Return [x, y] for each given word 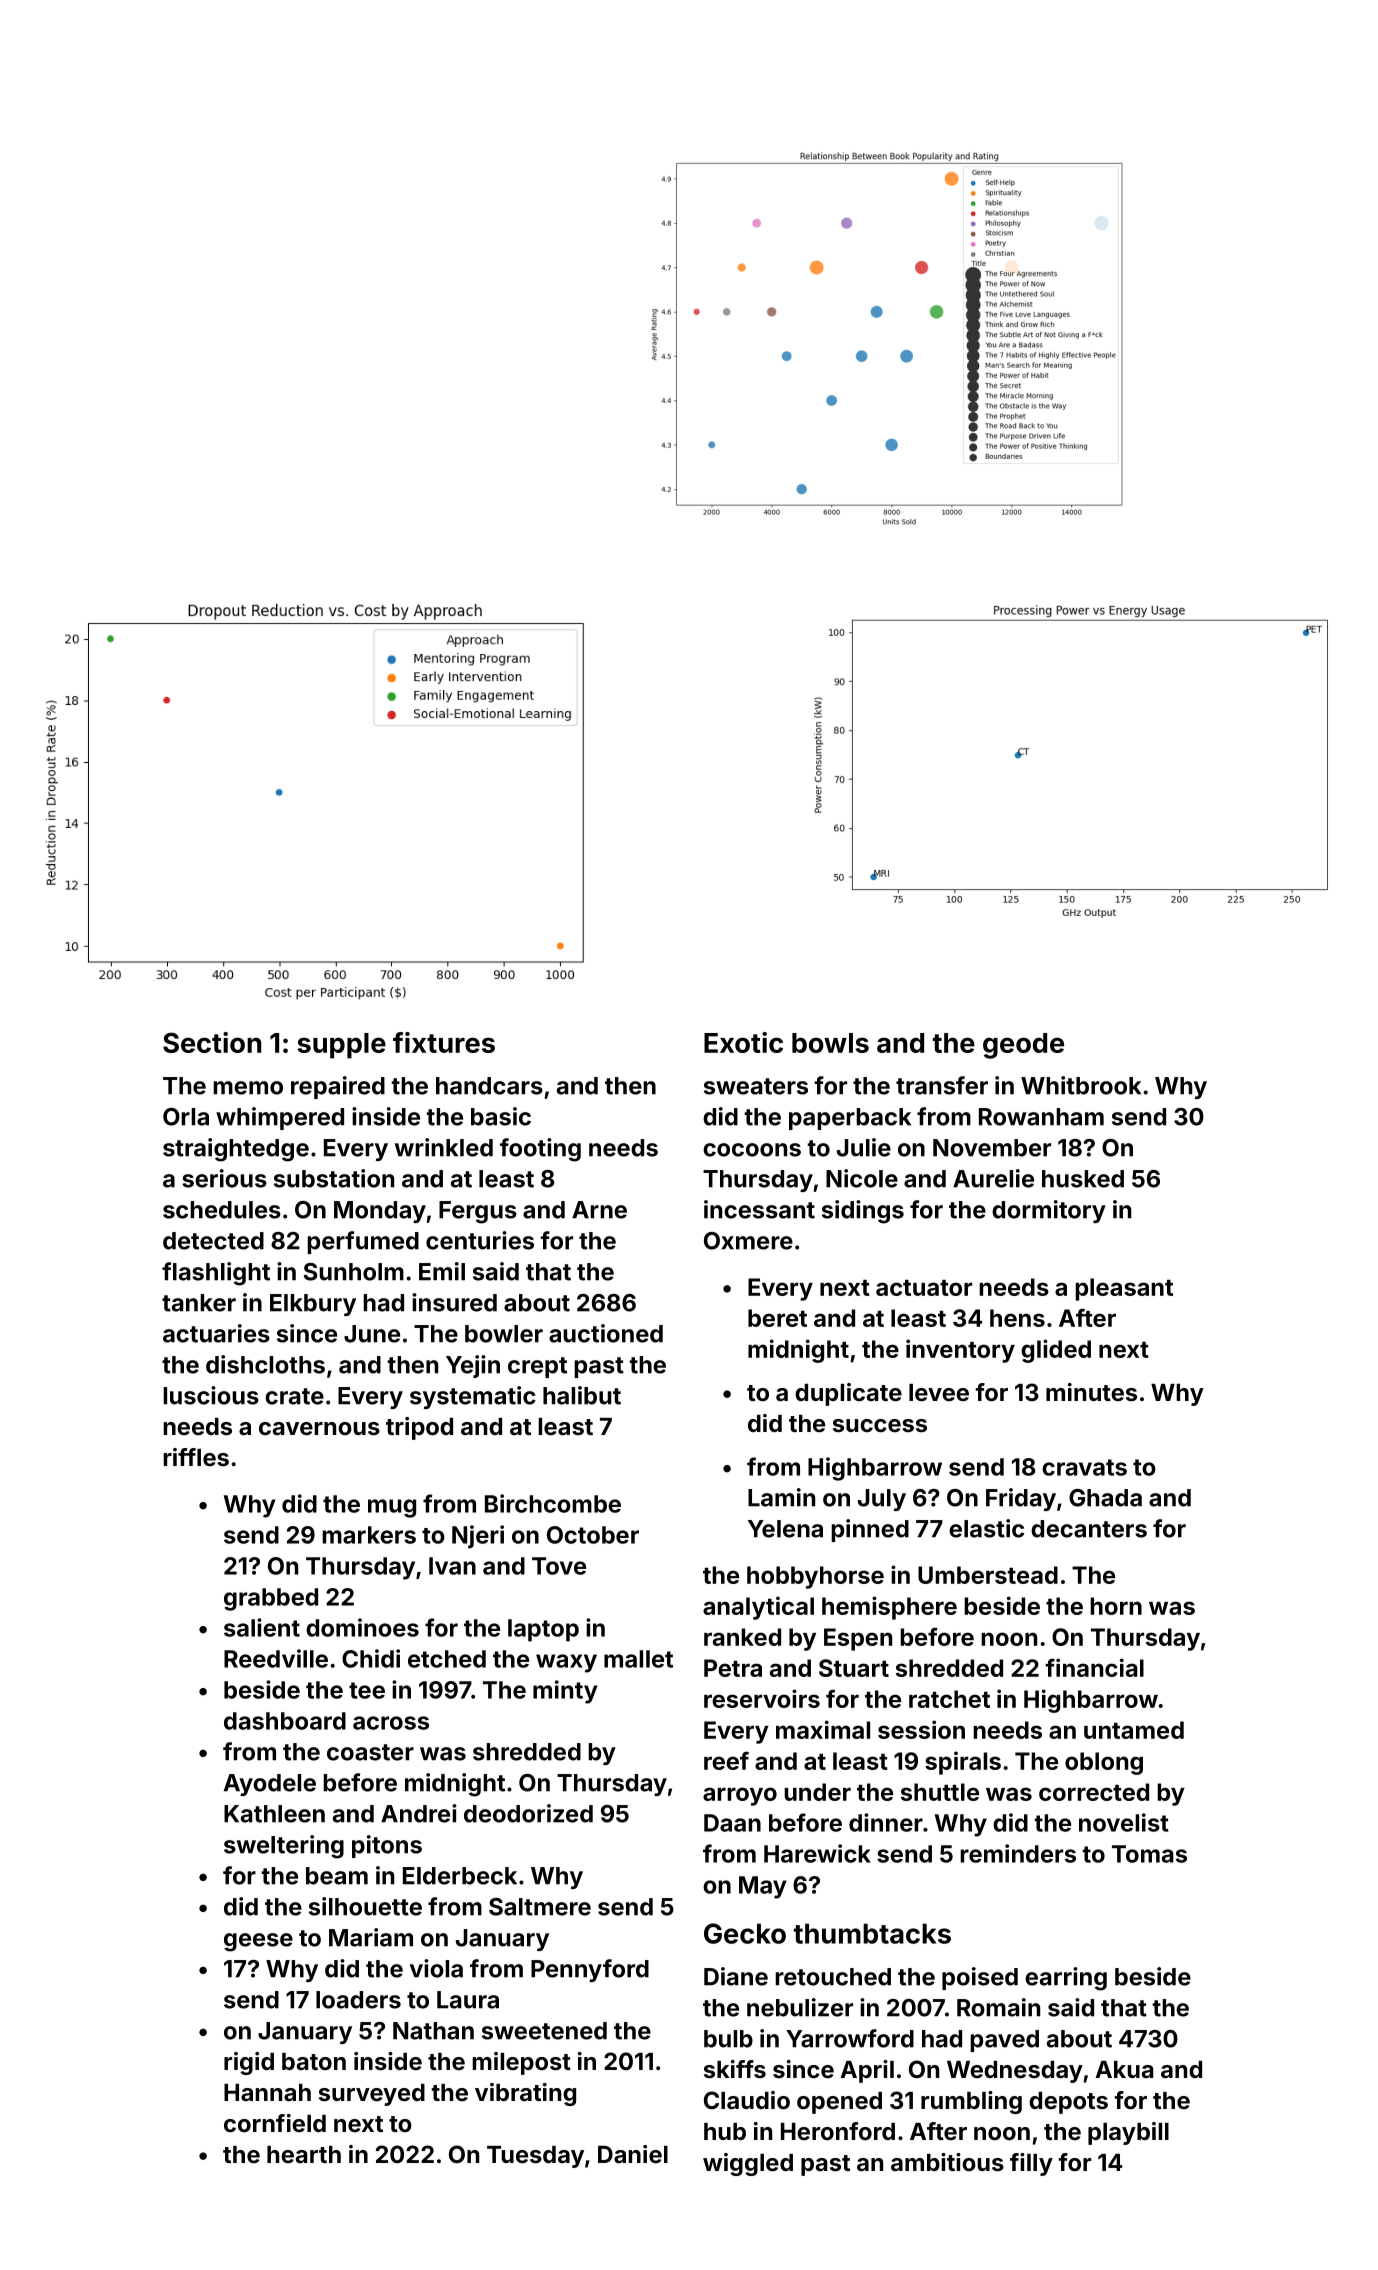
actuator [924, 1288]
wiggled [748, 2164]
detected [213, 1241]
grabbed [271, 1599]
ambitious [947, 2162]
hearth [304, 2154]
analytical [758, 1608]
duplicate [848, 1394]
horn [1116, 1606]
